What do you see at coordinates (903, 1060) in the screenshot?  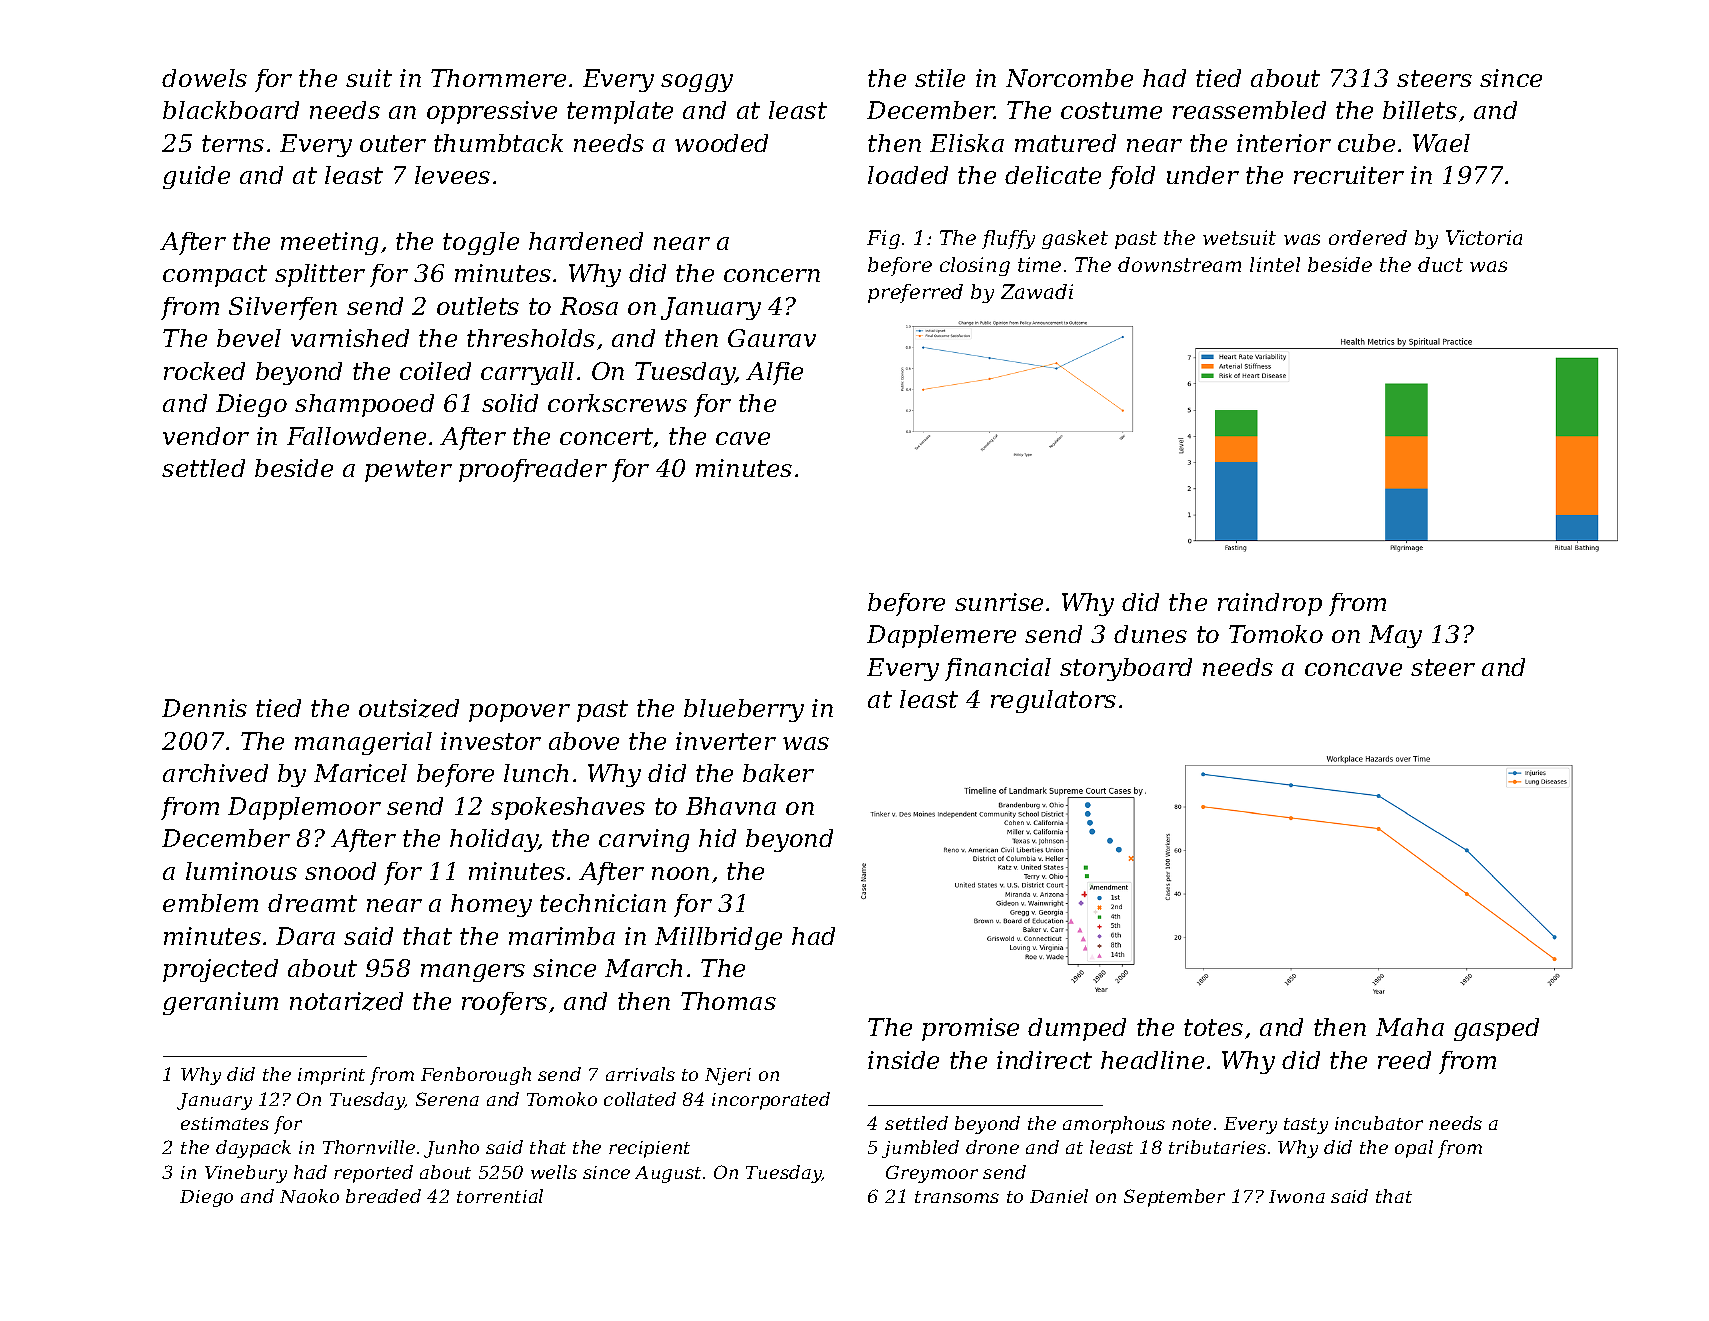 I see `inside` at bounding box center [903, 1060].
